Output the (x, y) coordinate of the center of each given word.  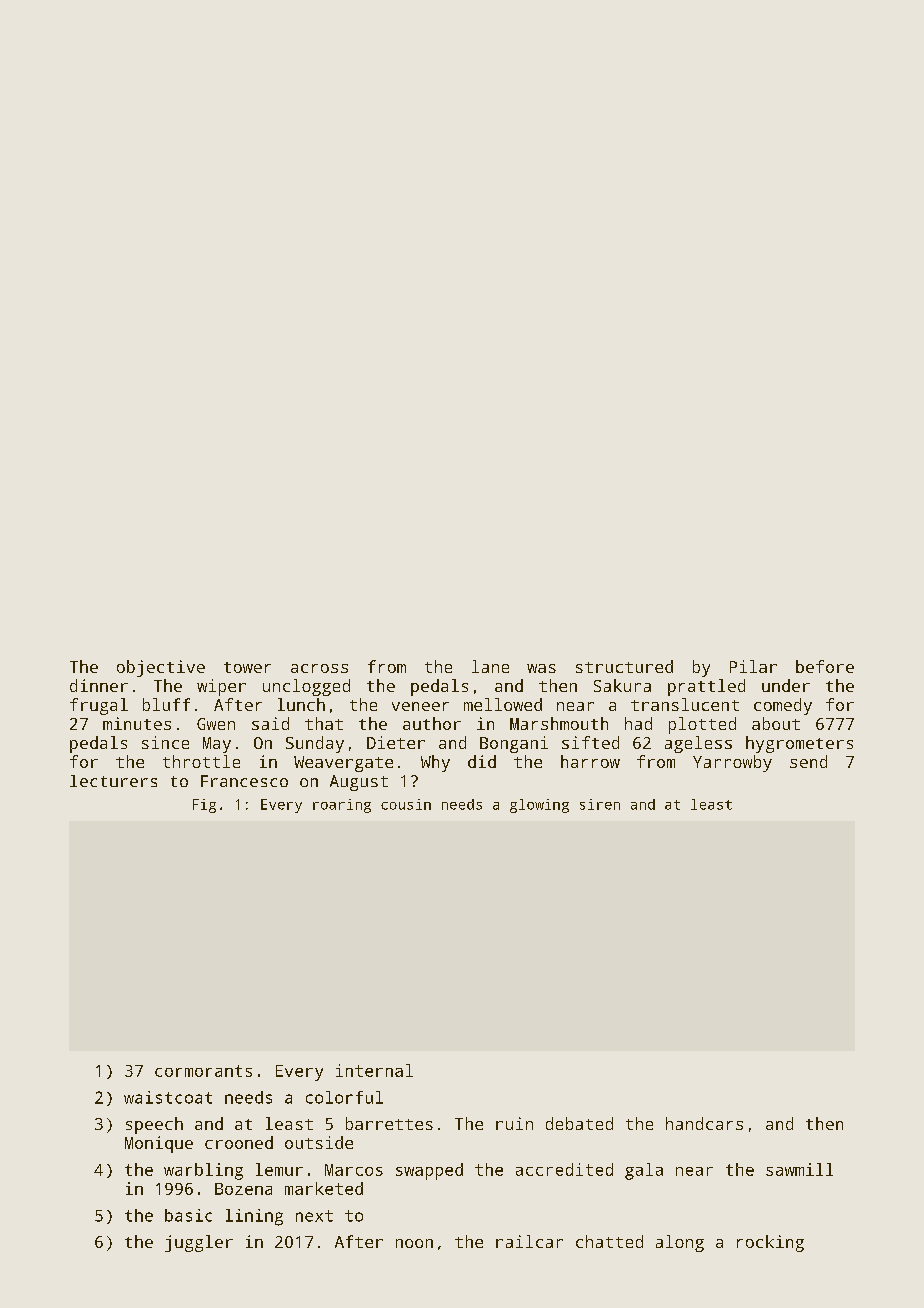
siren (600, 804)
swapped (429, 1171)
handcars (704, 1123)
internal (374, 1070)
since (165, 742)
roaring (342, 806)
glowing (539, 806)
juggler (199, 1243)
